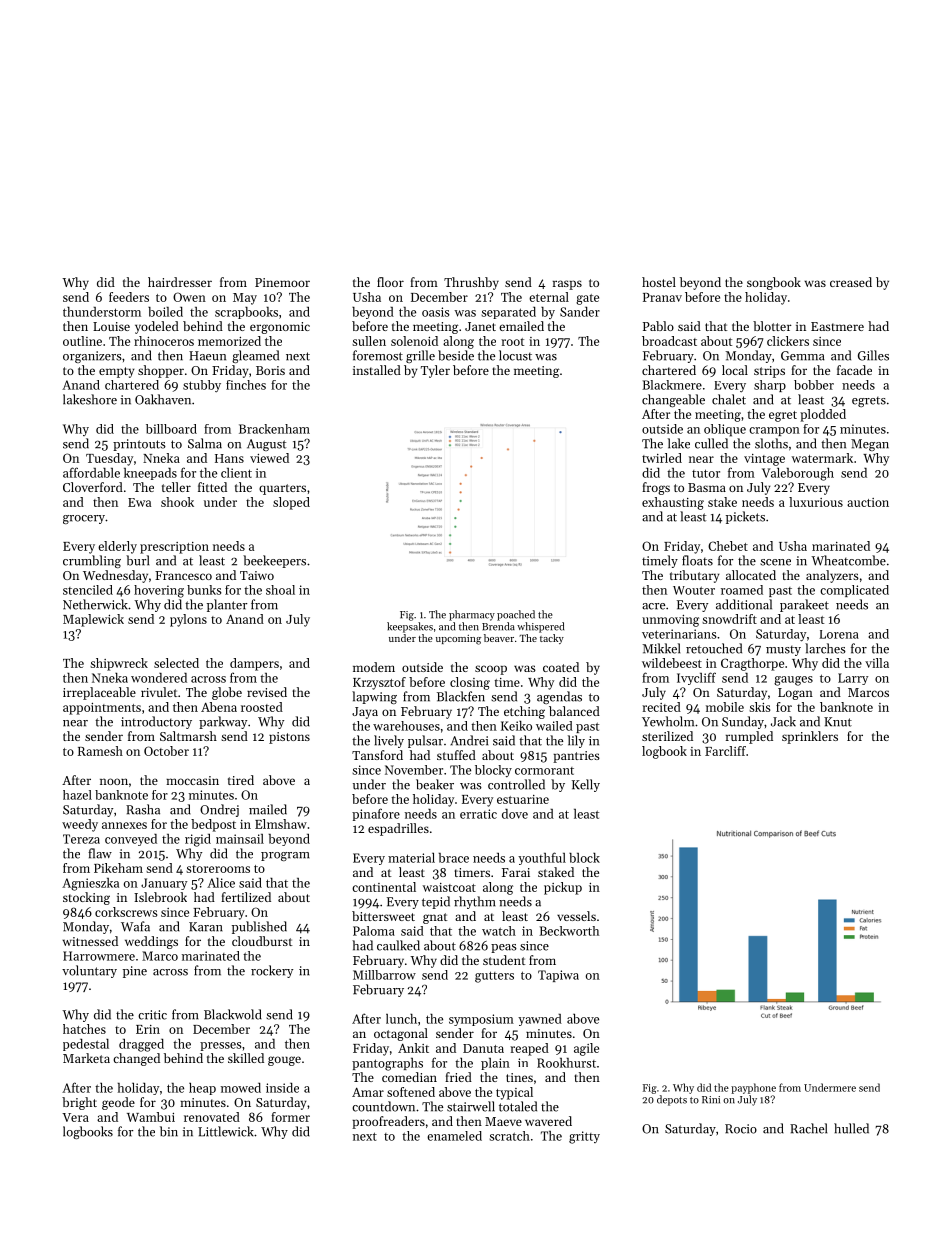 This document has width=952, height=1233. What do you see at coordinates (810, 737) in the document?
I see `sprinklers` at bounding box center [810, 737].
